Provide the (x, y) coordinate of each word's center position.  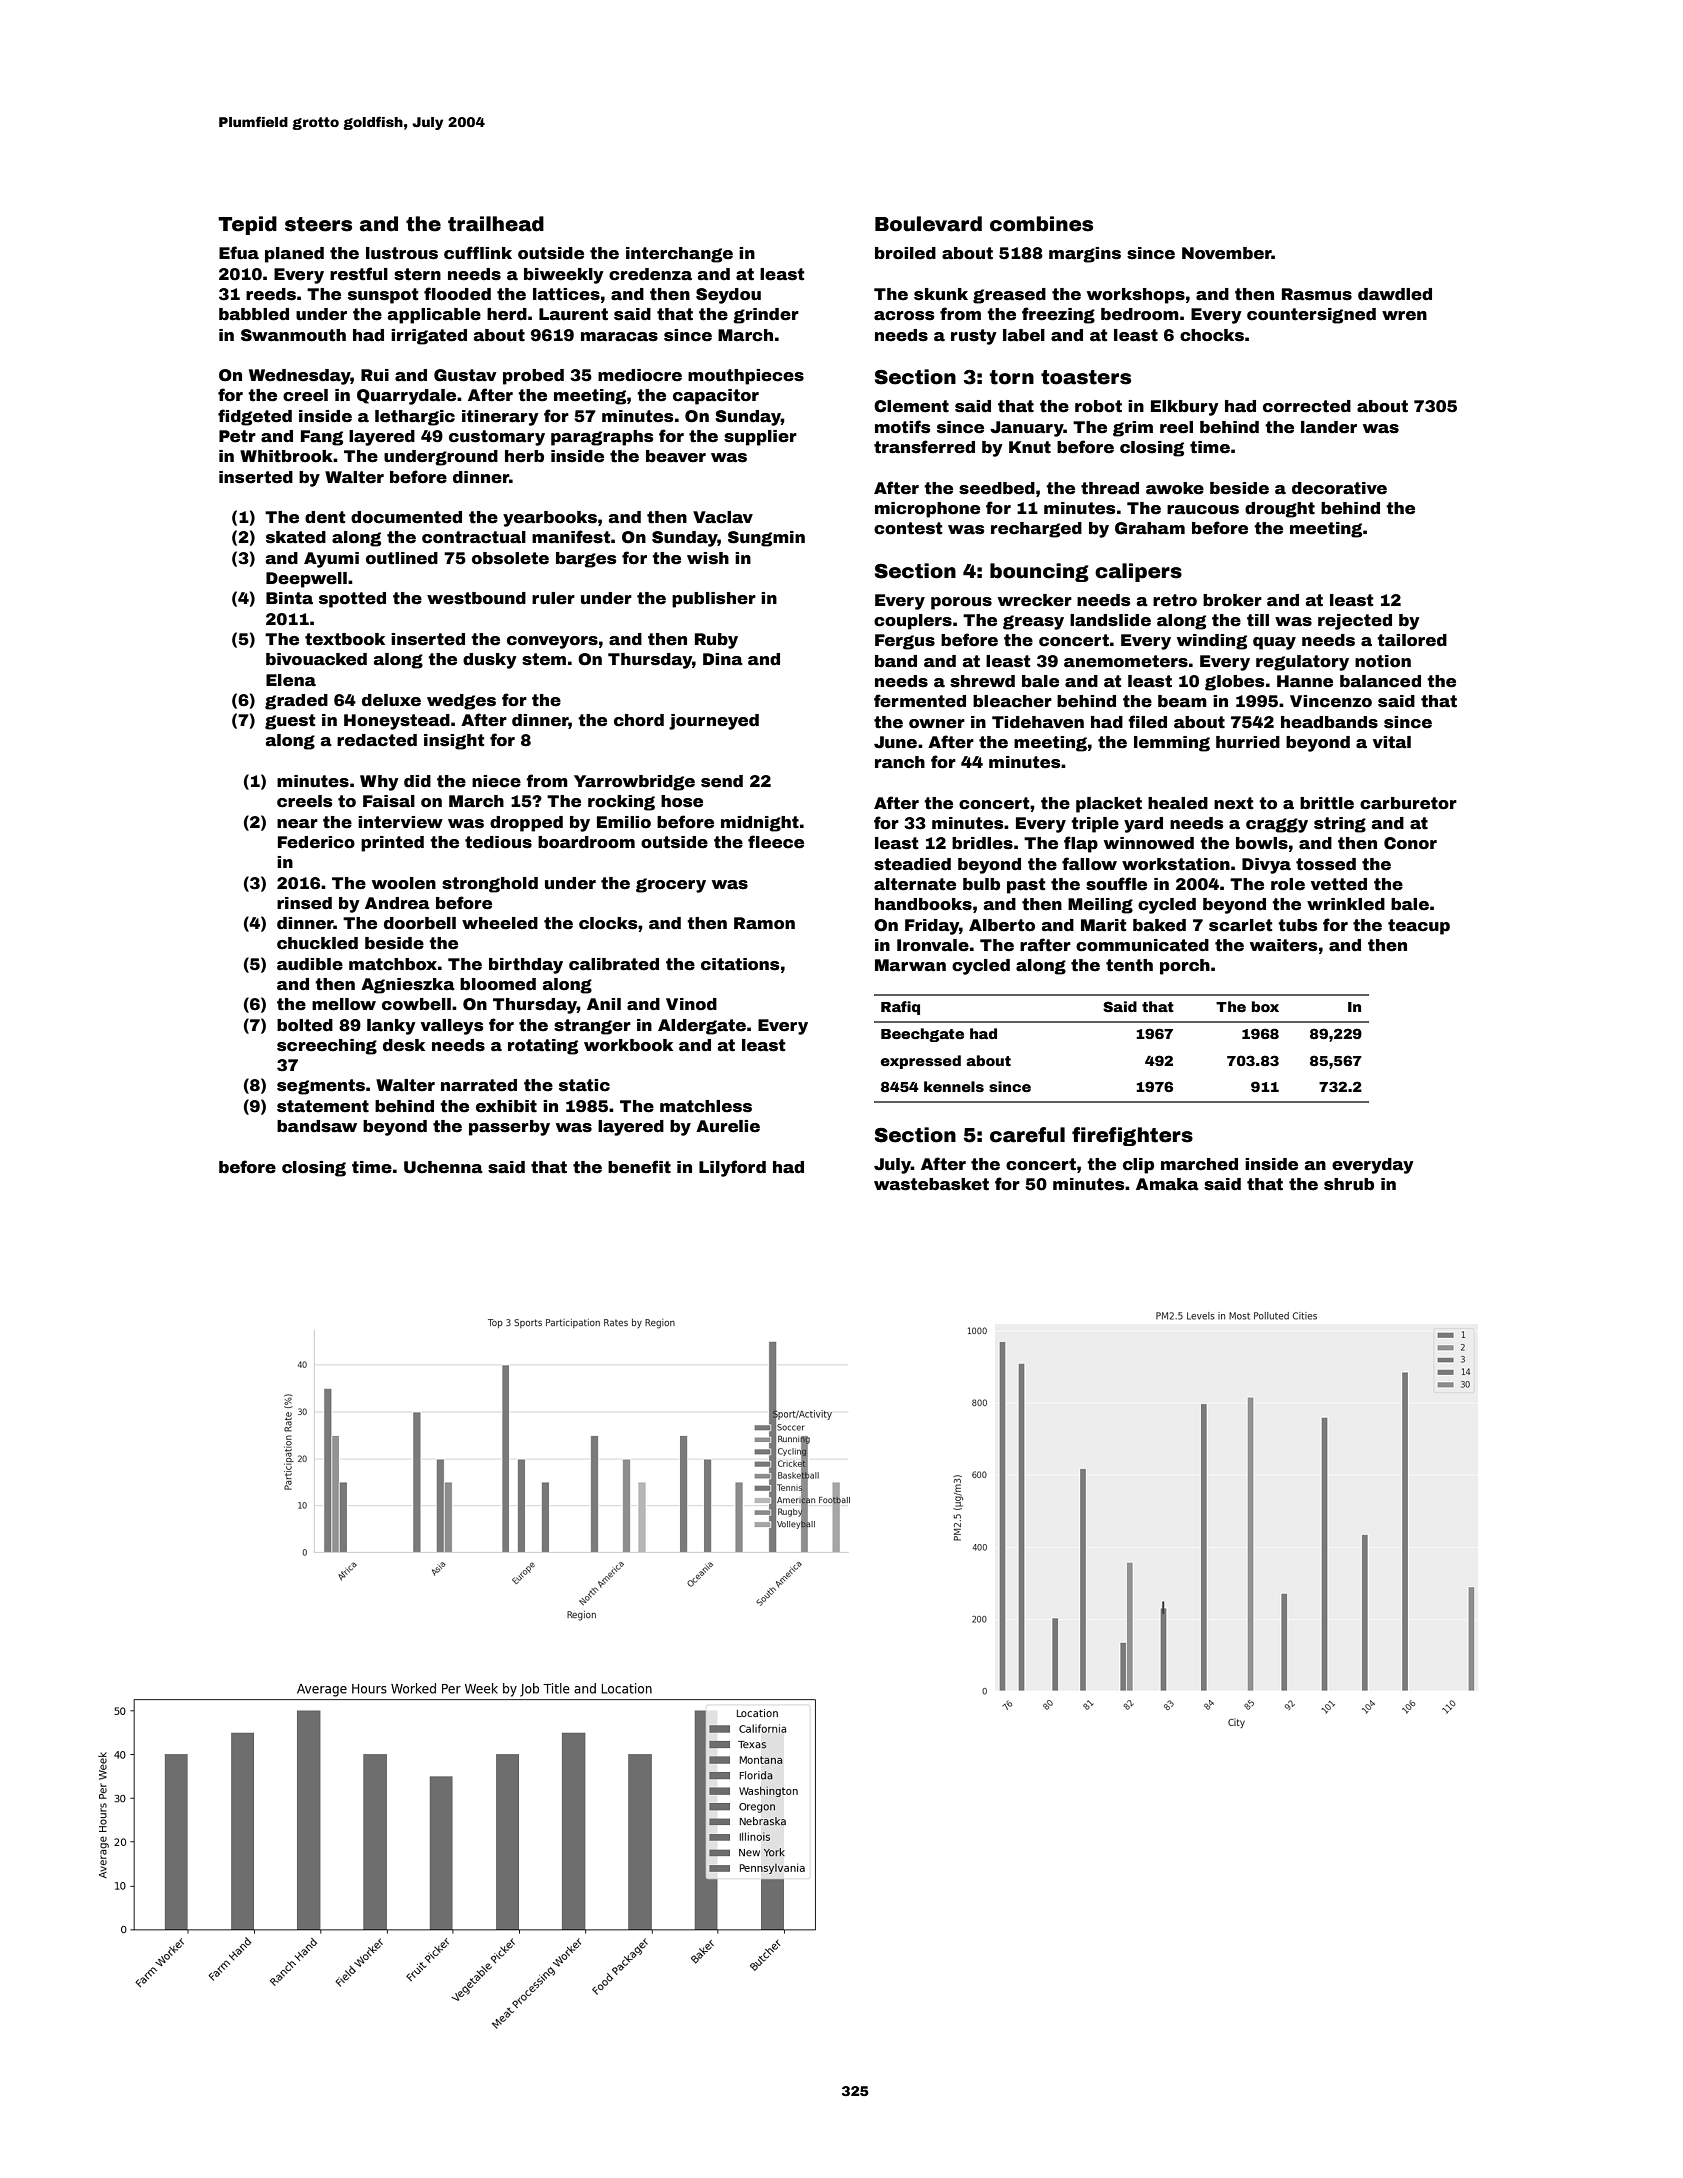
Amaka (1167, 1184)
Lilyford (732, 1168)
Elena (291, 680)
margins (1085, 255)
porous (961, 603)
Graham (1150, 528)
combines (1041, 224)
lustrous (402, 253)
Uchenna (443, 1167)
